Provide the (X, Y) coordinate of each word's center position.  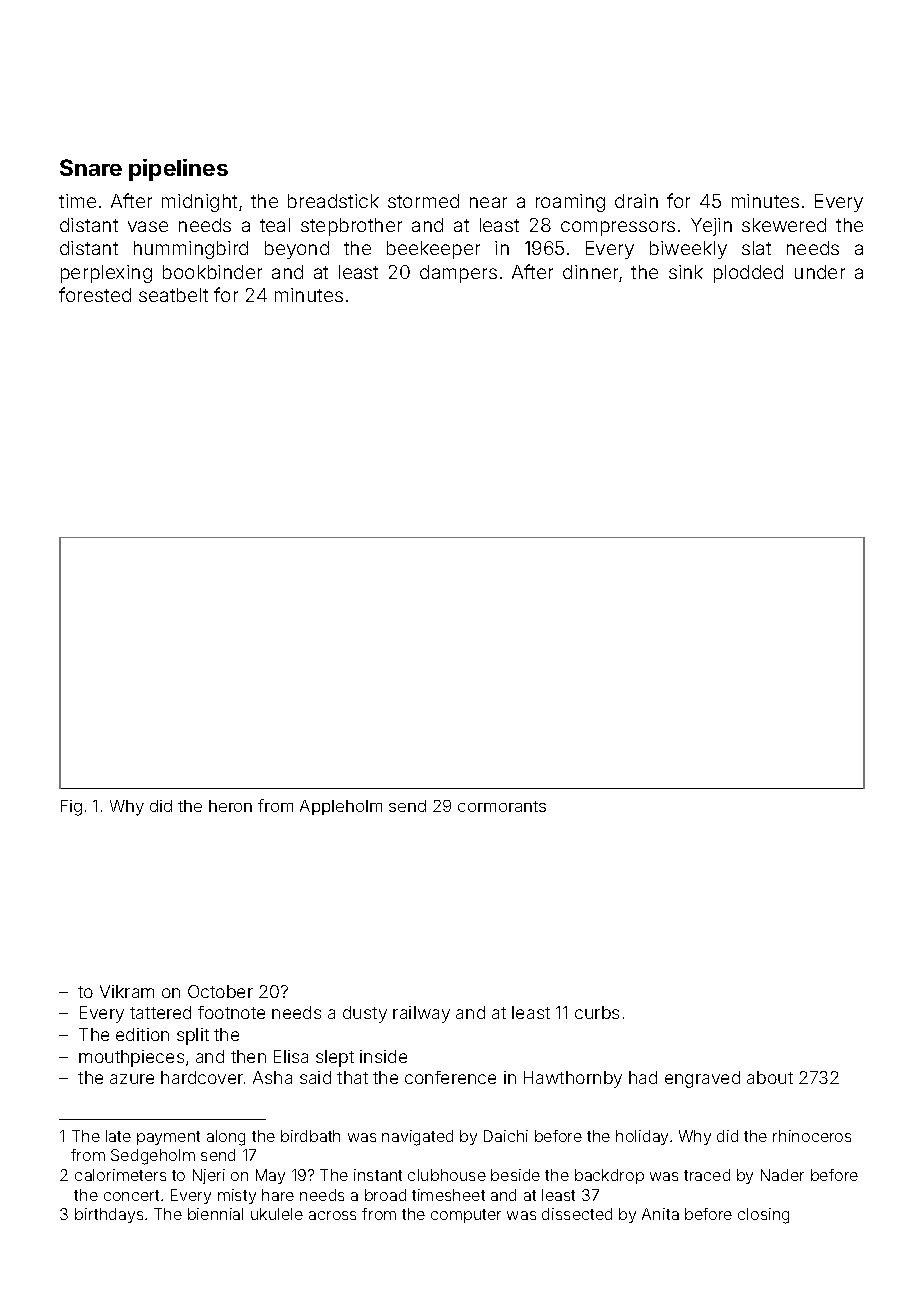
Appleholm (341, 807)
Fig (71, 808)
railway (421, 1014)
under (820, 272)
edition (142, 1034)
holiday (642, 1137)
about (770, 1077)
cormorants (502, 806)
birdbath (310, 1136)
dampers (458, 274)
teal (275, 225)
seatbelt (173, 295)
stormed (423, 201)
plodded (748, 274)
